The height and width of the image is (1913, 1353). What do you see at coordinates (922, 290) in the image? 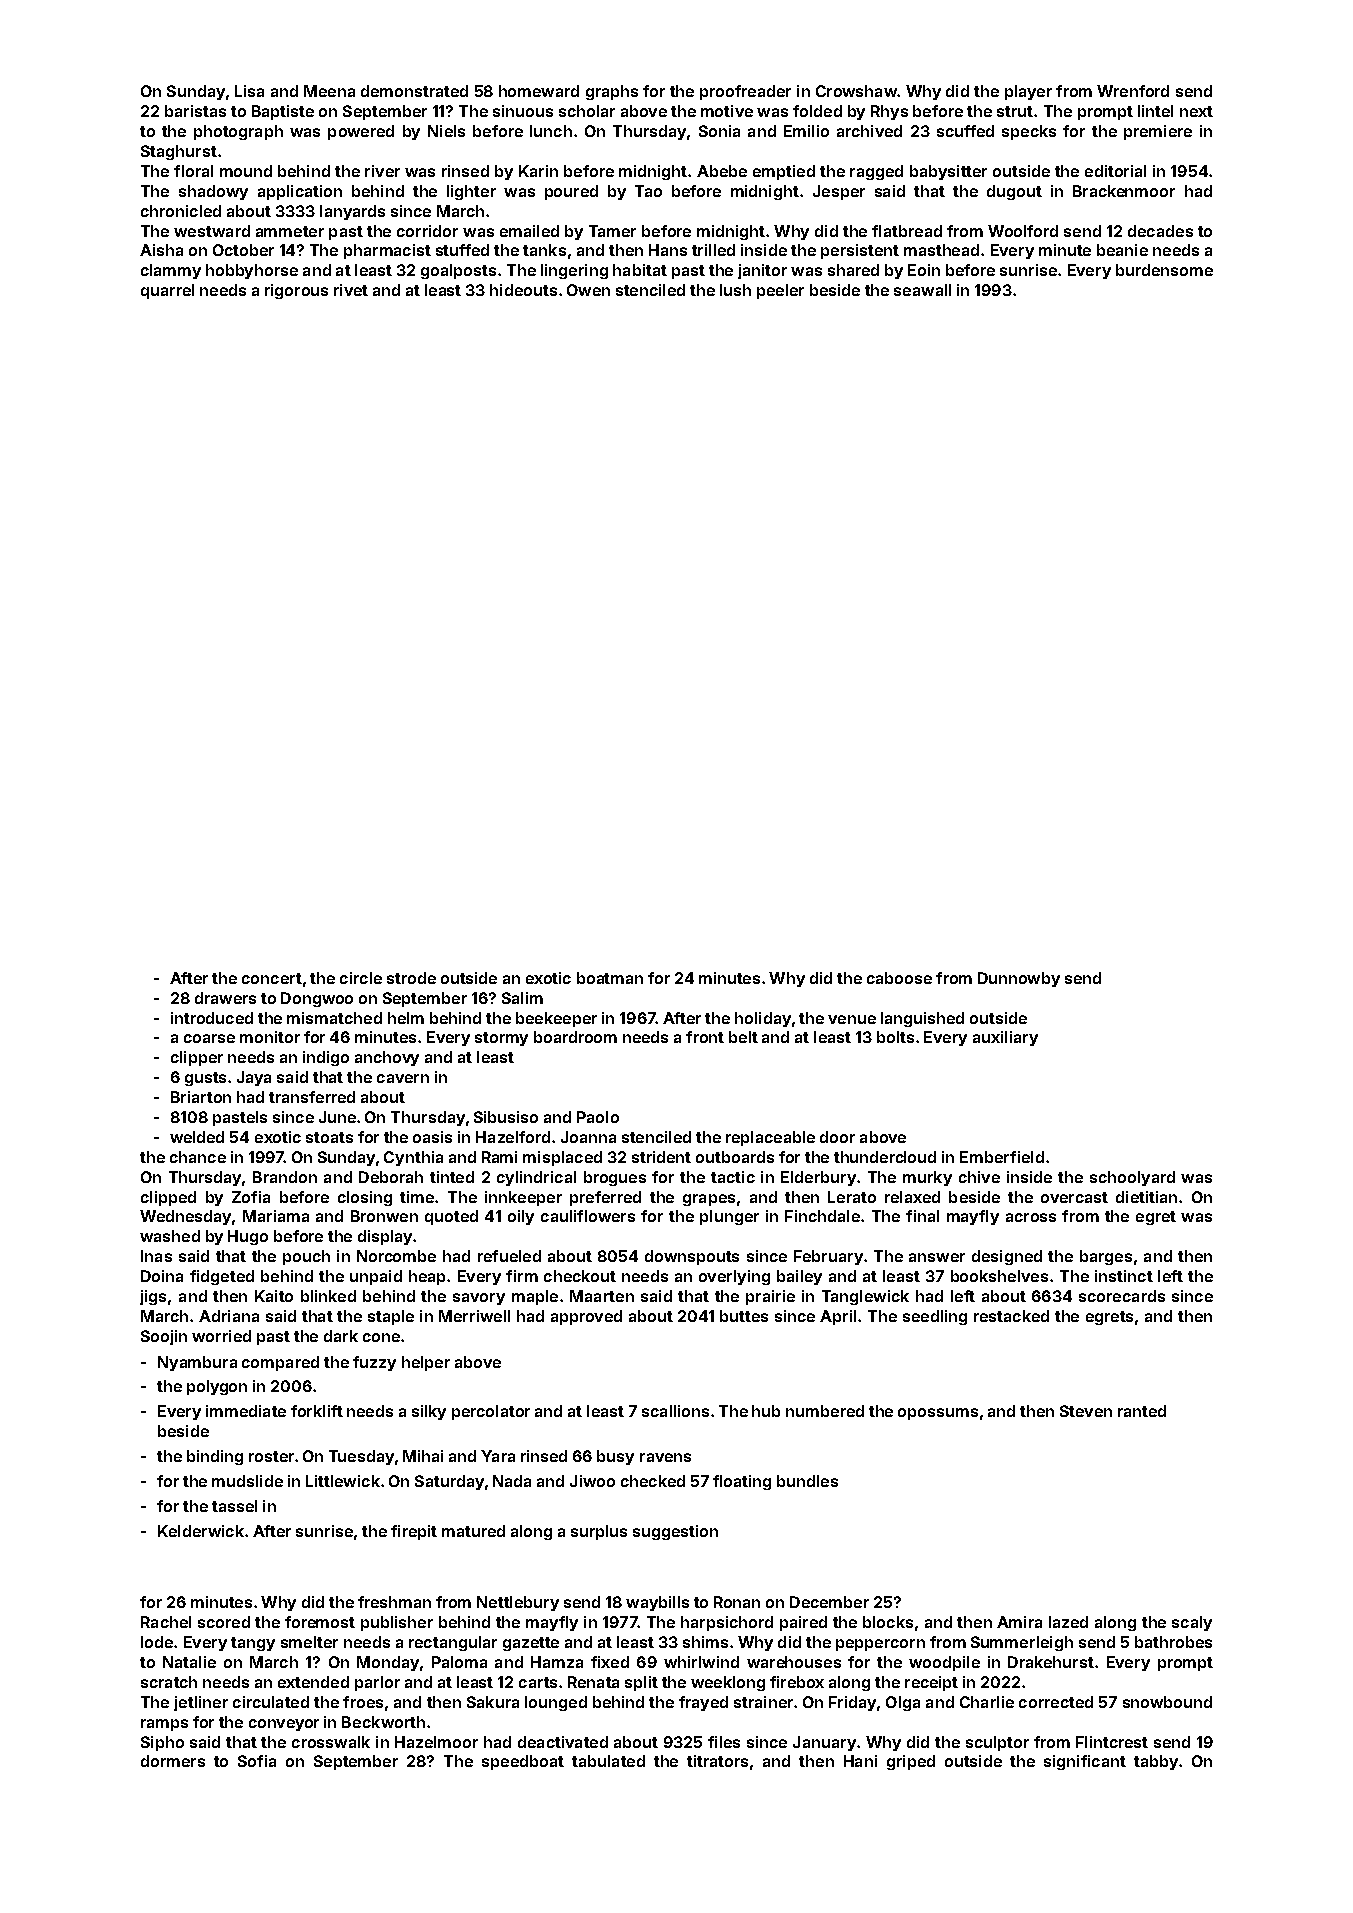
I see `seawall` at bounding box center [922, 290].
